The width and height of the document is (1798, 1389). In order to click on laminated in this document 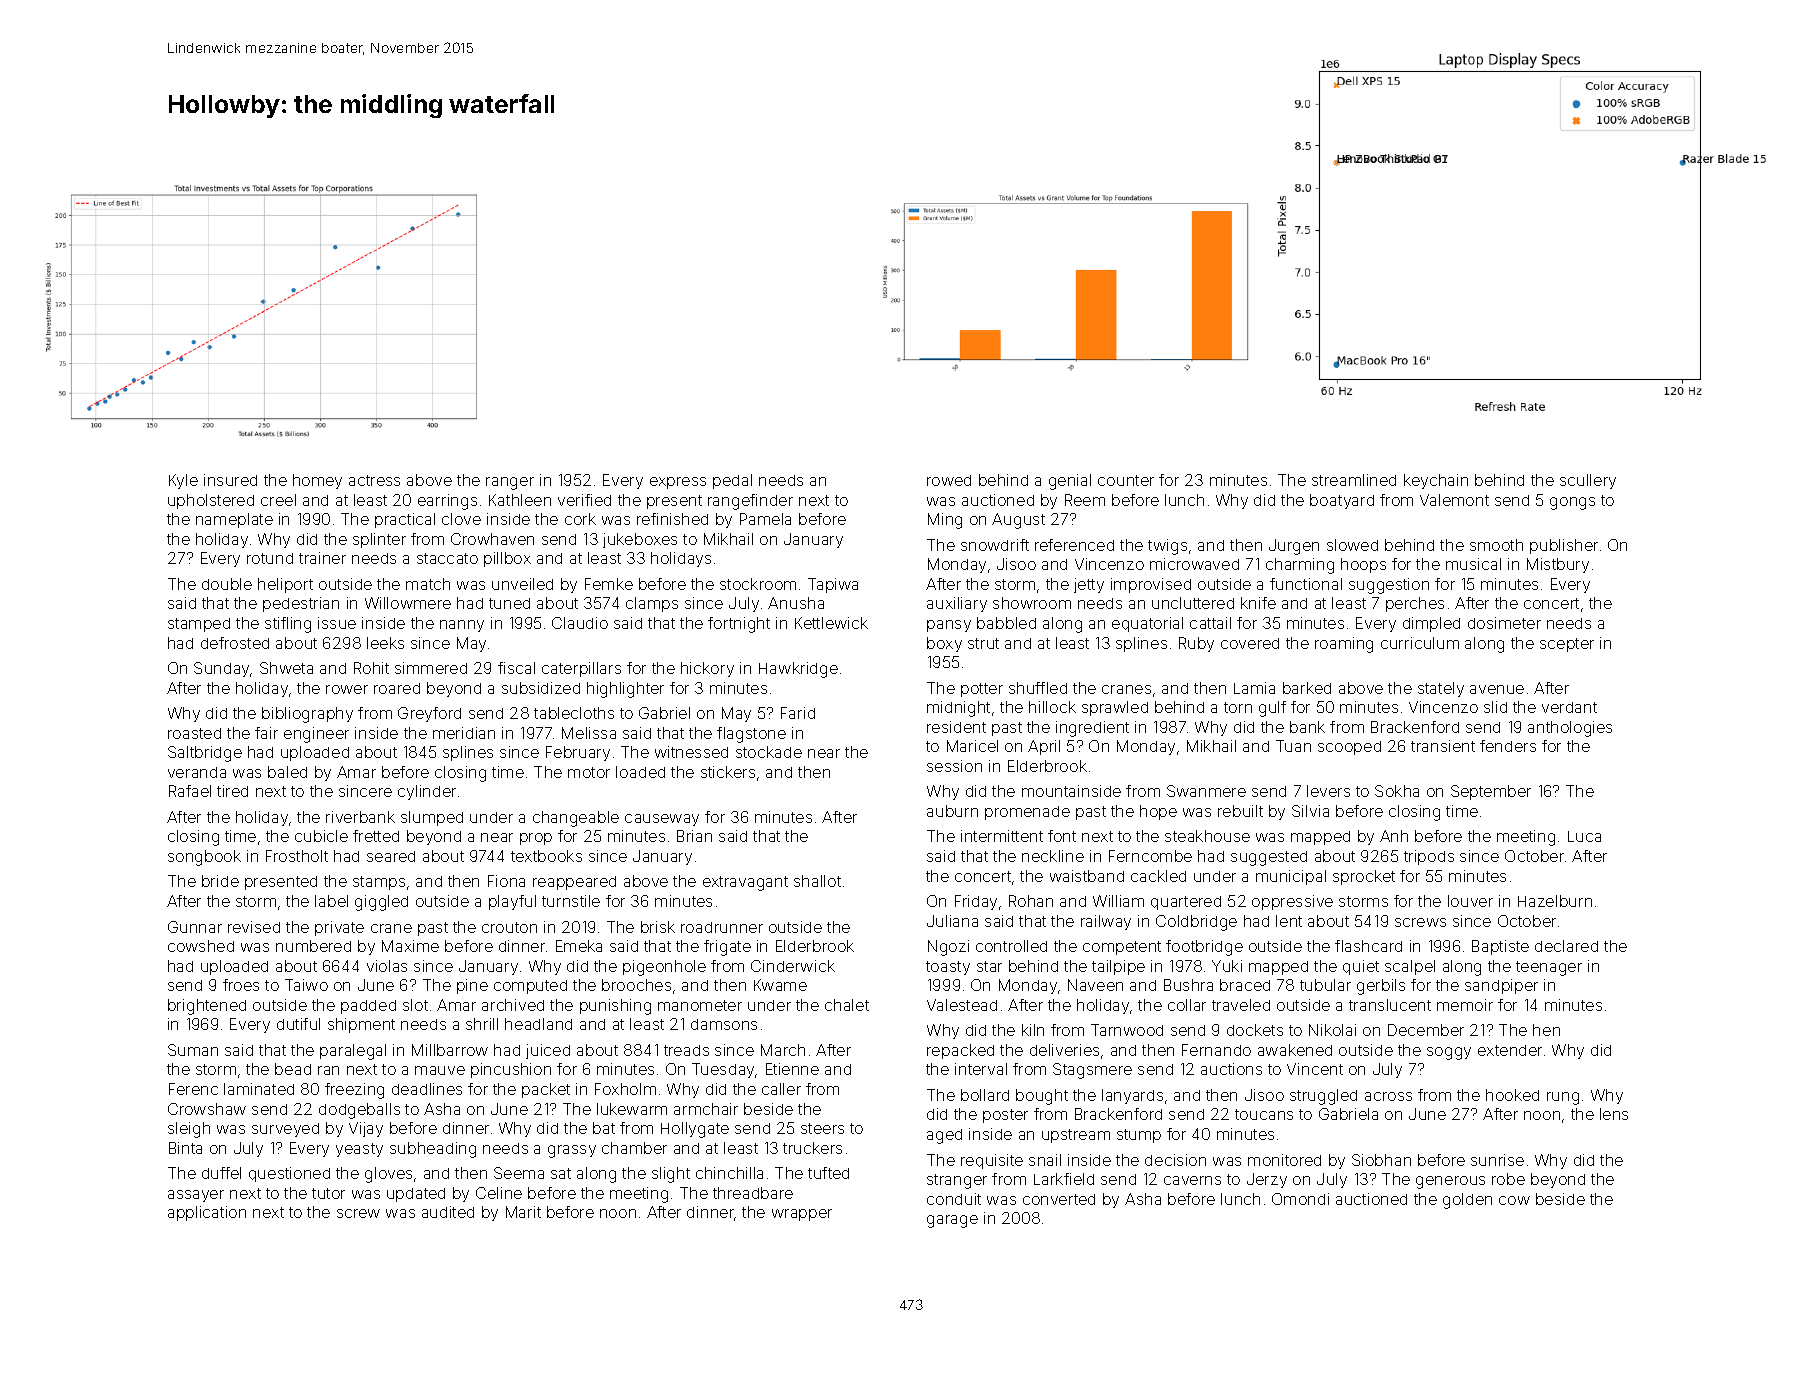, I will do `click(259, 1089)`.
